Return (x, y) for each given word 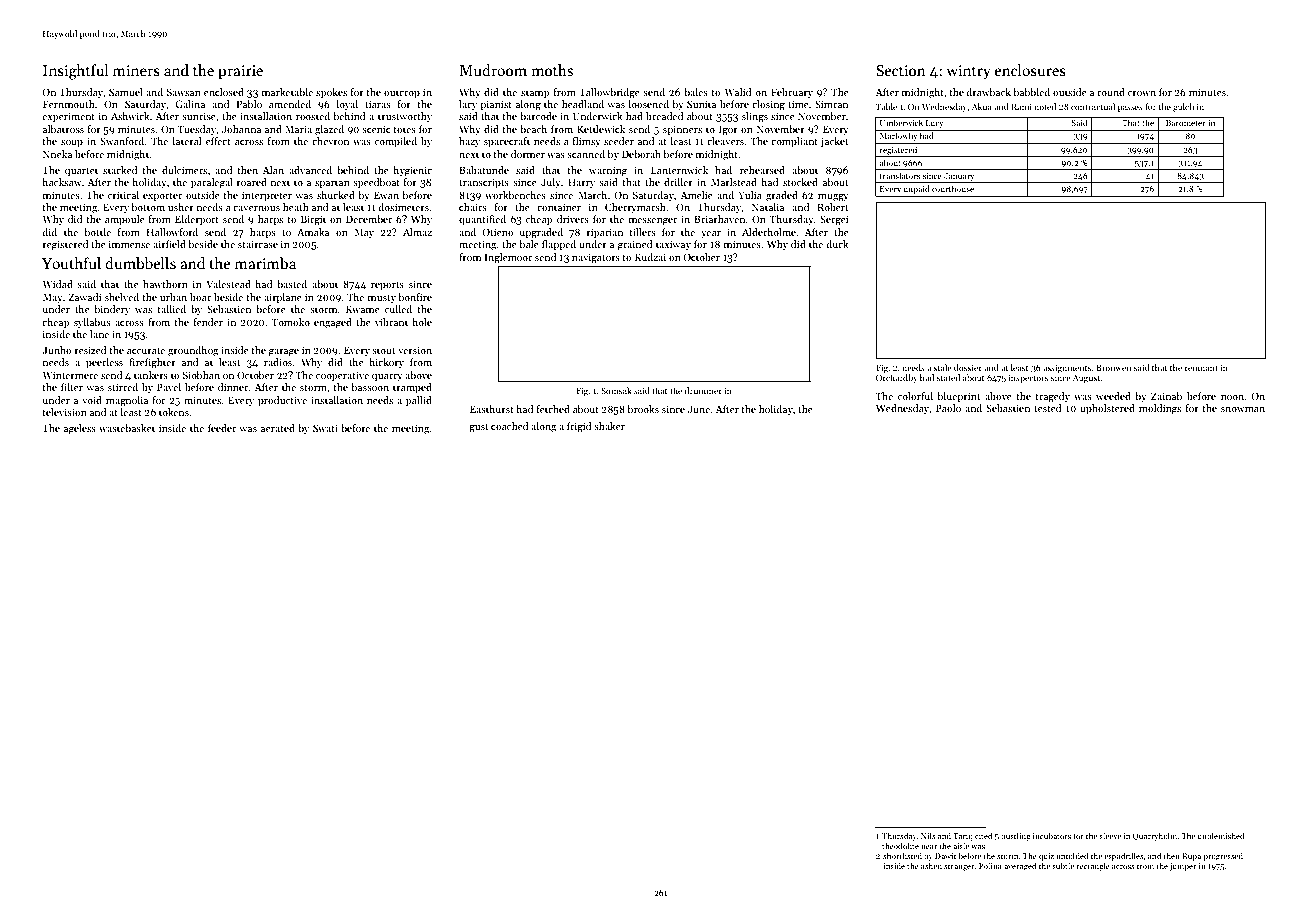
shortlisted (902, 855)
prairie (240, 72)
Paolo (948, 408)
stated (948, 377)
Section (901, 70)
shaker (609, 426)
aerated (278, 428)
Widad (58, 284)
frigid (579, 427)
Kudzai (650, 257)
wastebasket (127, 428)
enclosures (1030, 70)
